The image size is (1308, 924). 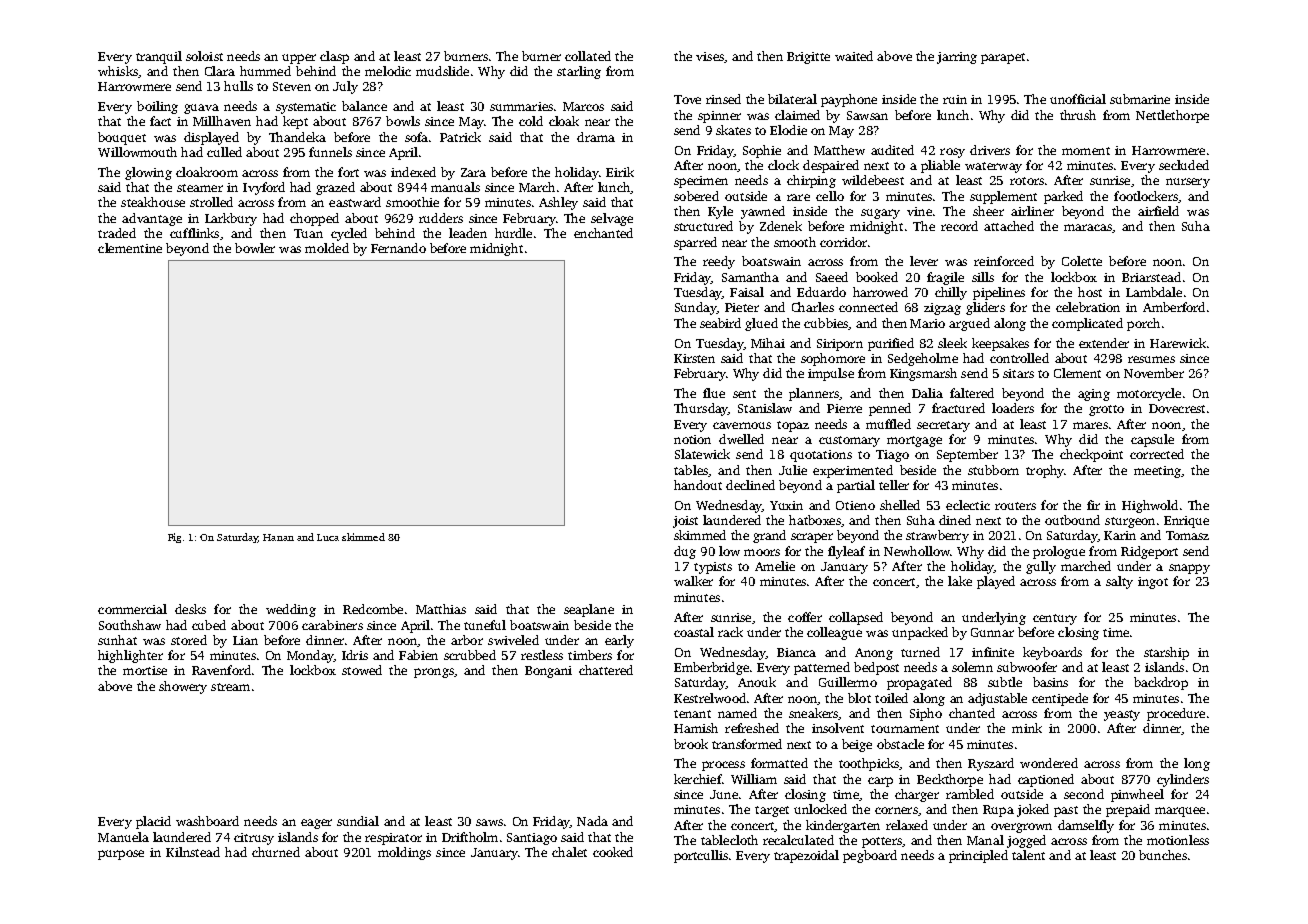 I want to click on toiled, so click(x=891, y=698).
